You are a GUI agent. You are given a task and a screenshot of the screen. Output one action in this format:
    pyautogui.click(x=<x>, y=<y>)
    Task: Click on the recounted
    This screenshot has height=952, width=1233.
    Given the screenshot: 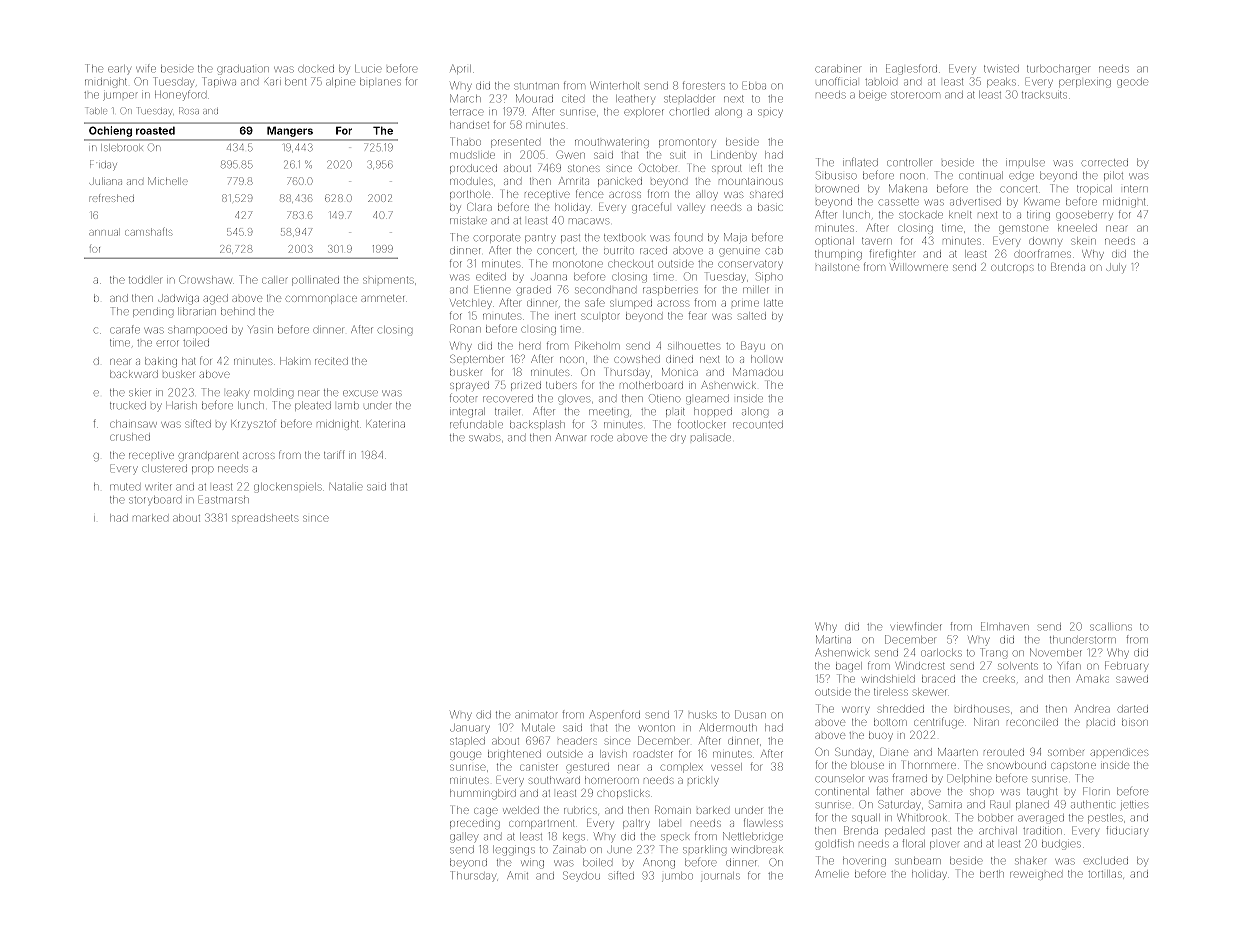 What is the action you would take?
    pyautogui.click(x=758, y=425)
